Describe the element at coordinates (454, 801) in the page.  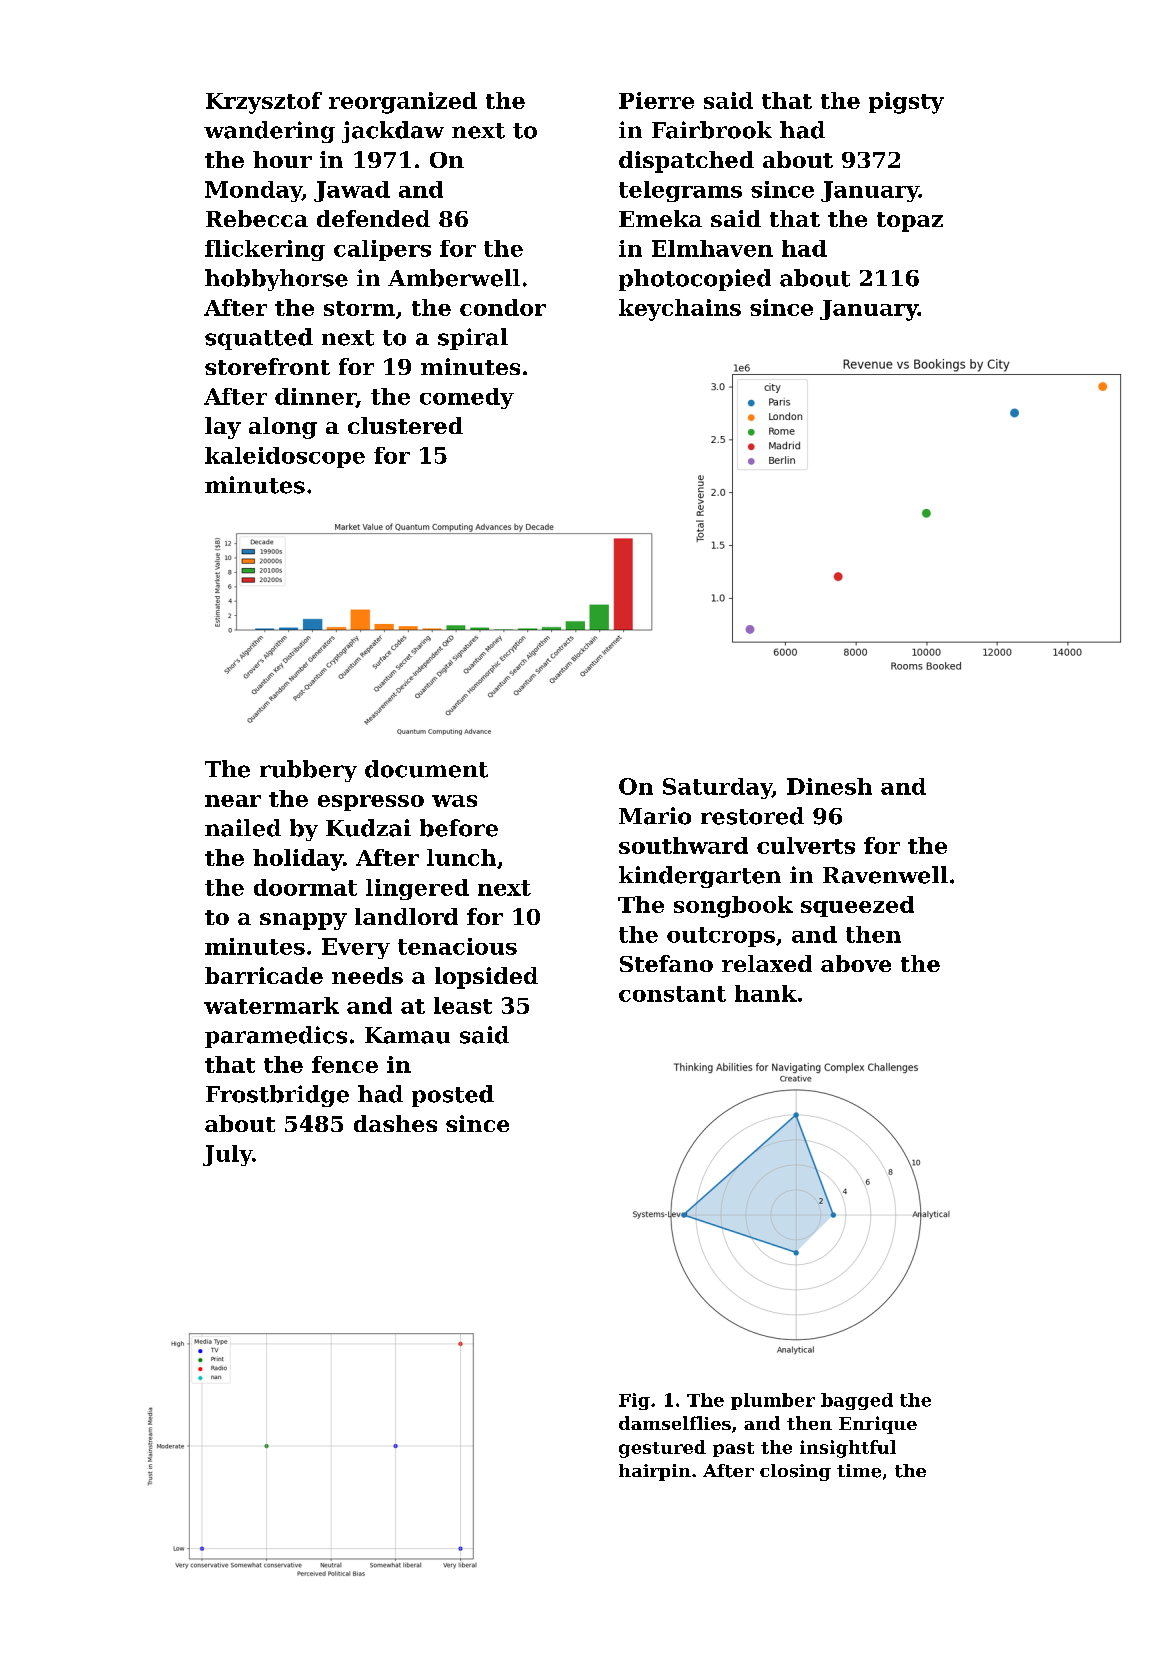
I see `was` at that location.
